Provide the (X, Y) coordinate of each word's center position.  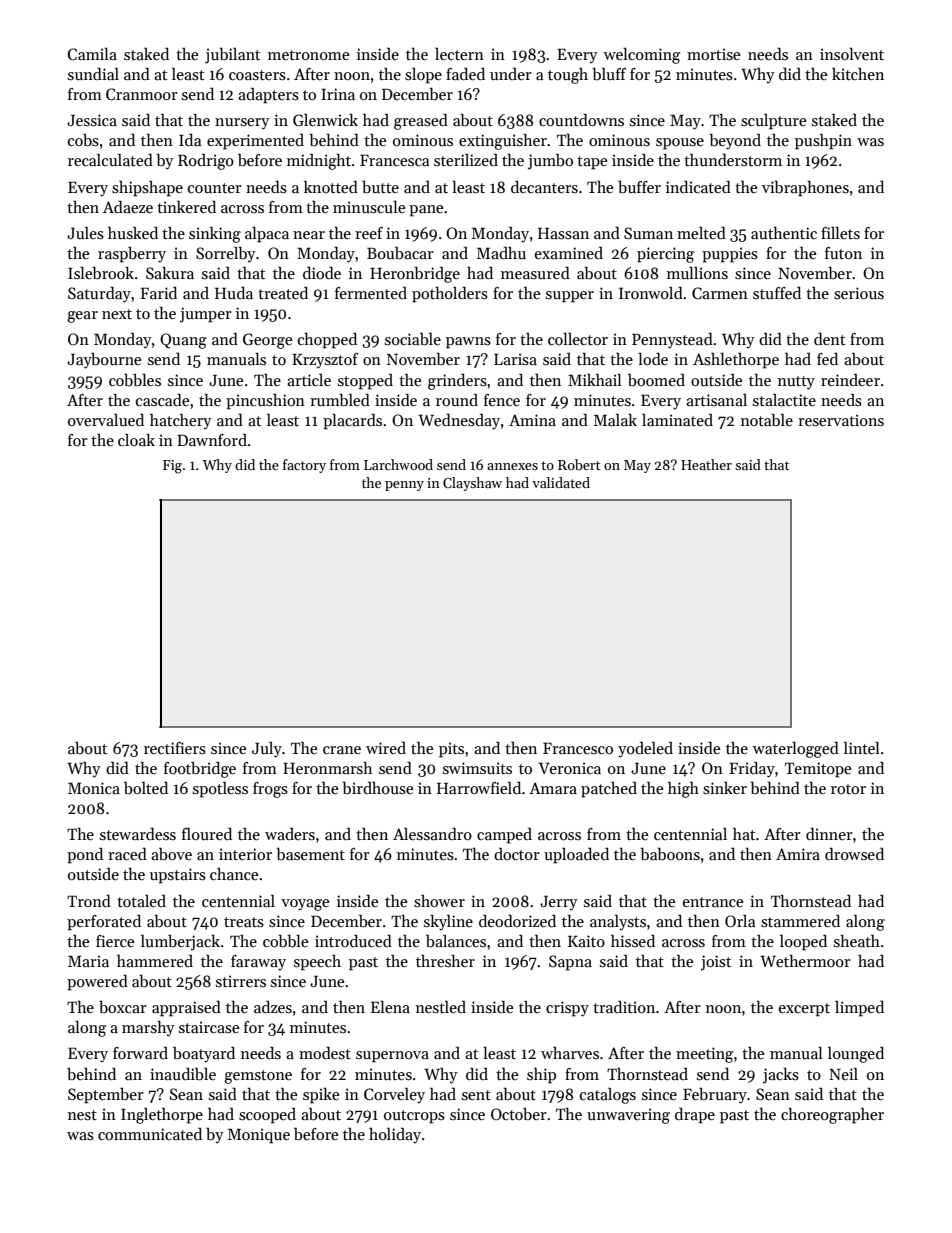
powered (97, 983)
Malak (615, 420)
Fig (172, 467)
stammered (800, 921)
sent (476, 1095)
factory (304, 466)
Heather (706, 464)
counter (215, 188)
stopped (365, 382)
